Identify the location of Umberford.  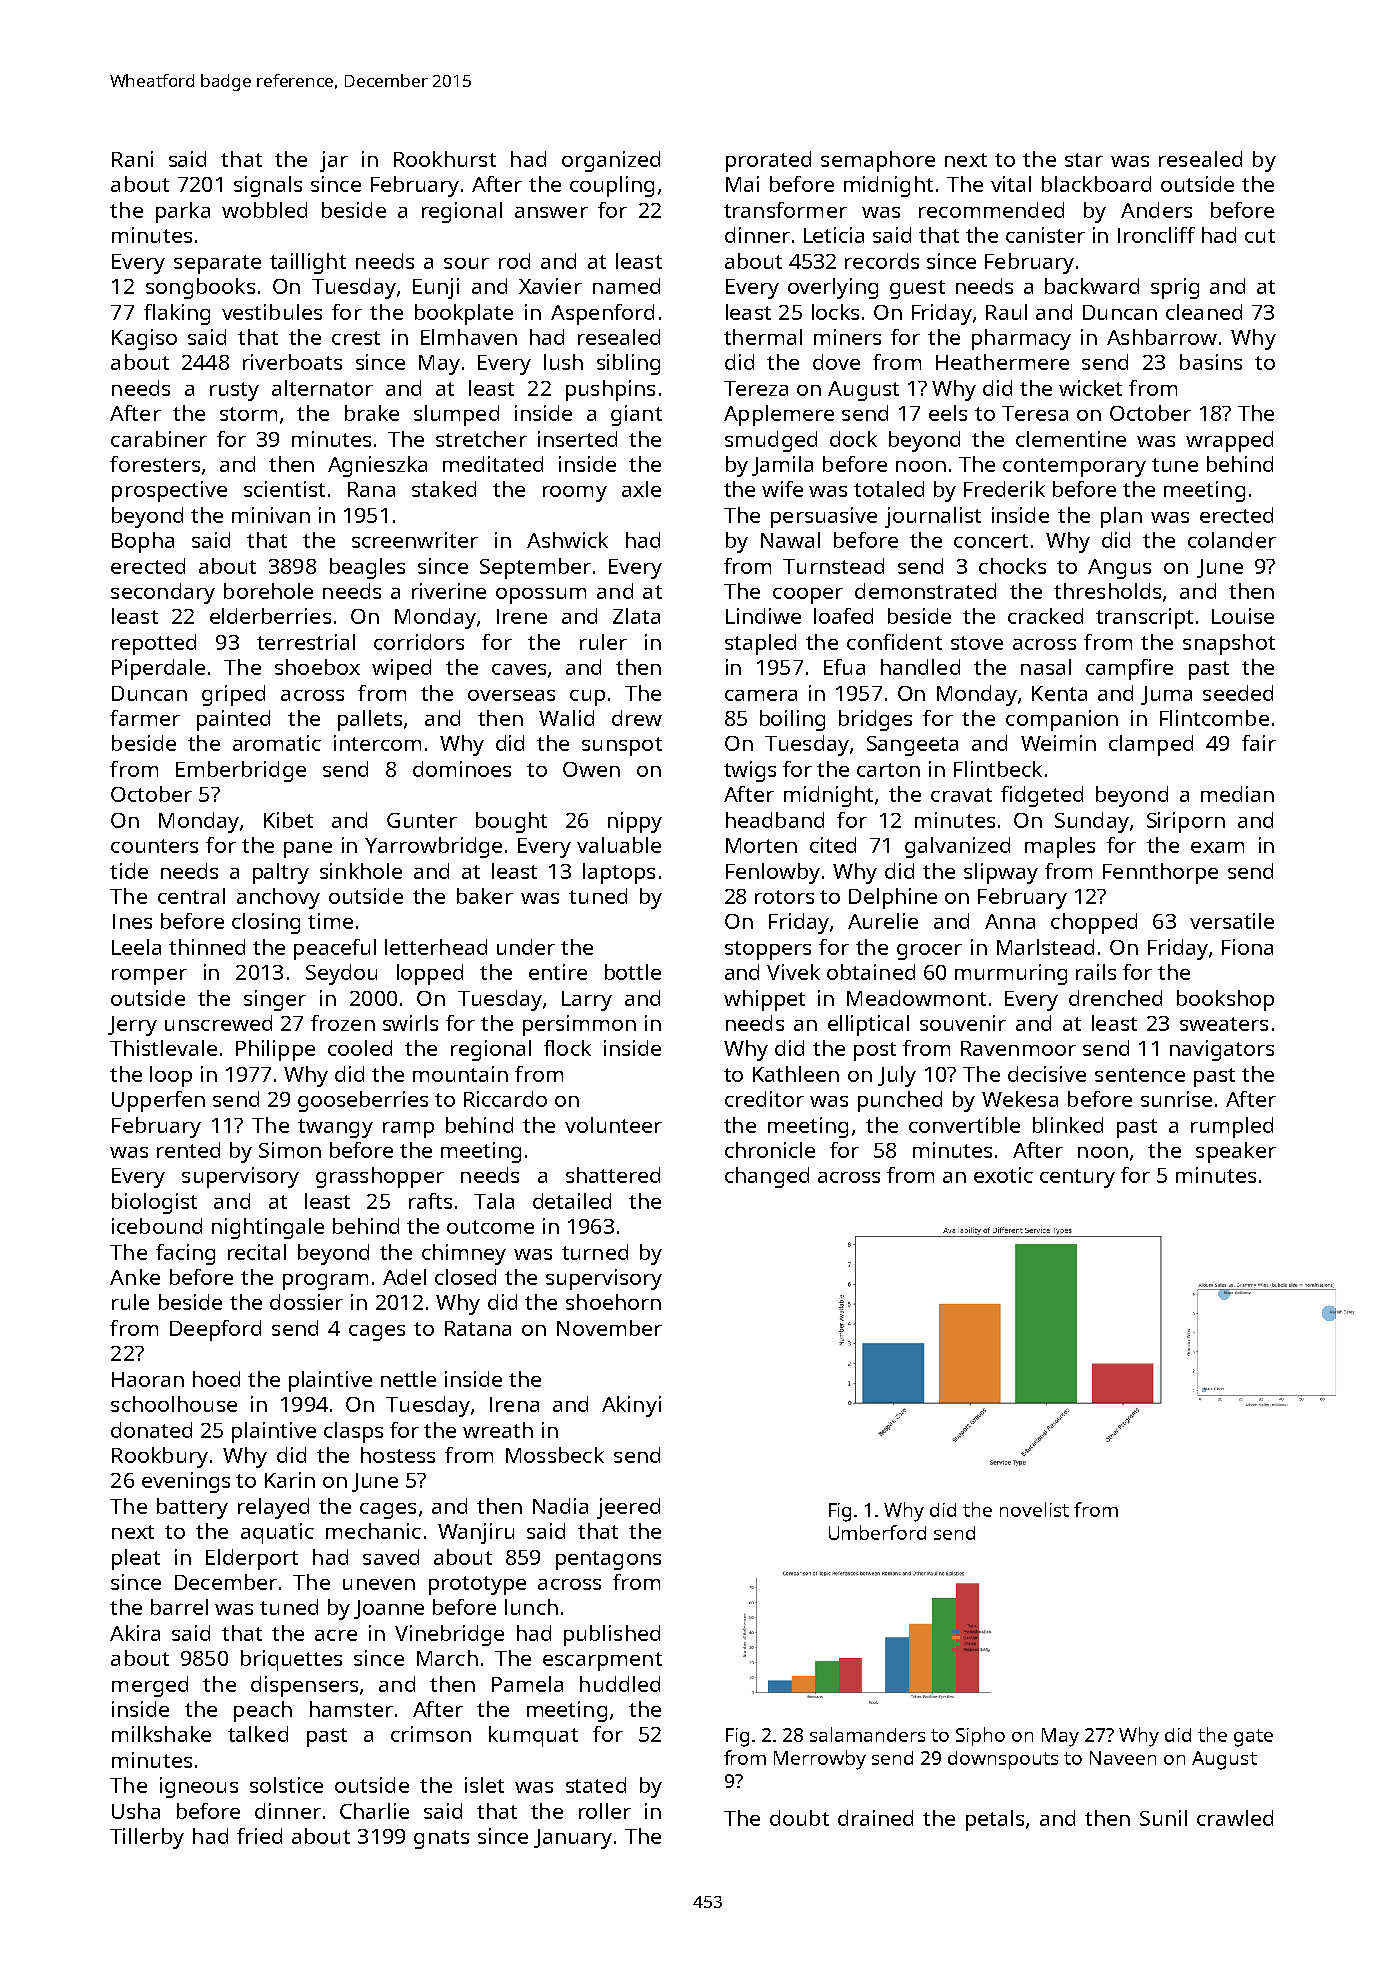
(877, 1532).
